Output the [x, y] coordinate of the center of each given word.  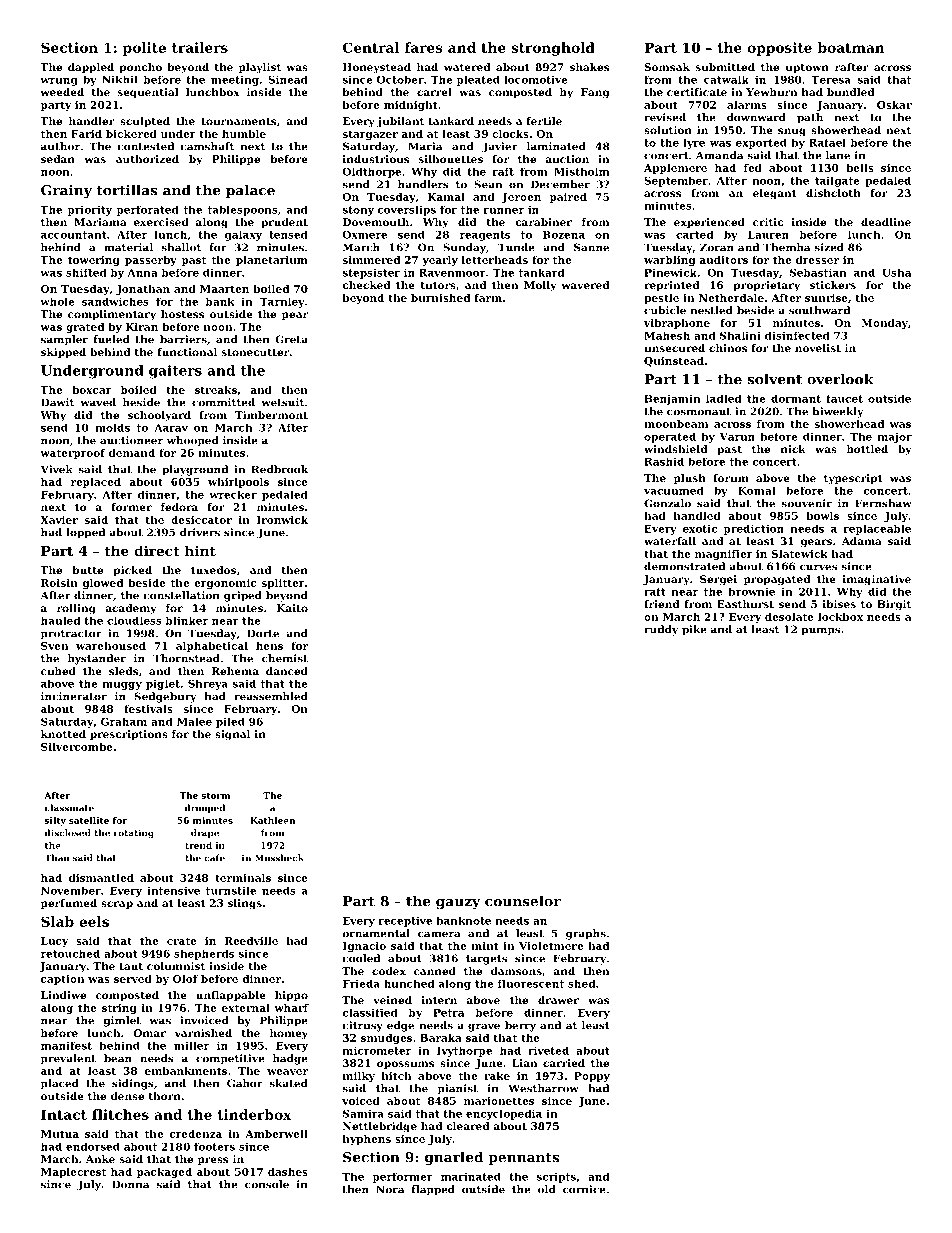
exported [761, 144]
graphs [586, 934]
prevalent [68, 1059]
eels [94, 921]
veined [392, 1000]
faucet [844, 399]
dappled [91, 68]
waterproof [73, 454]
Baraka [441, 1038]
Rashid [664, 462]
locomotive [536, 79]
